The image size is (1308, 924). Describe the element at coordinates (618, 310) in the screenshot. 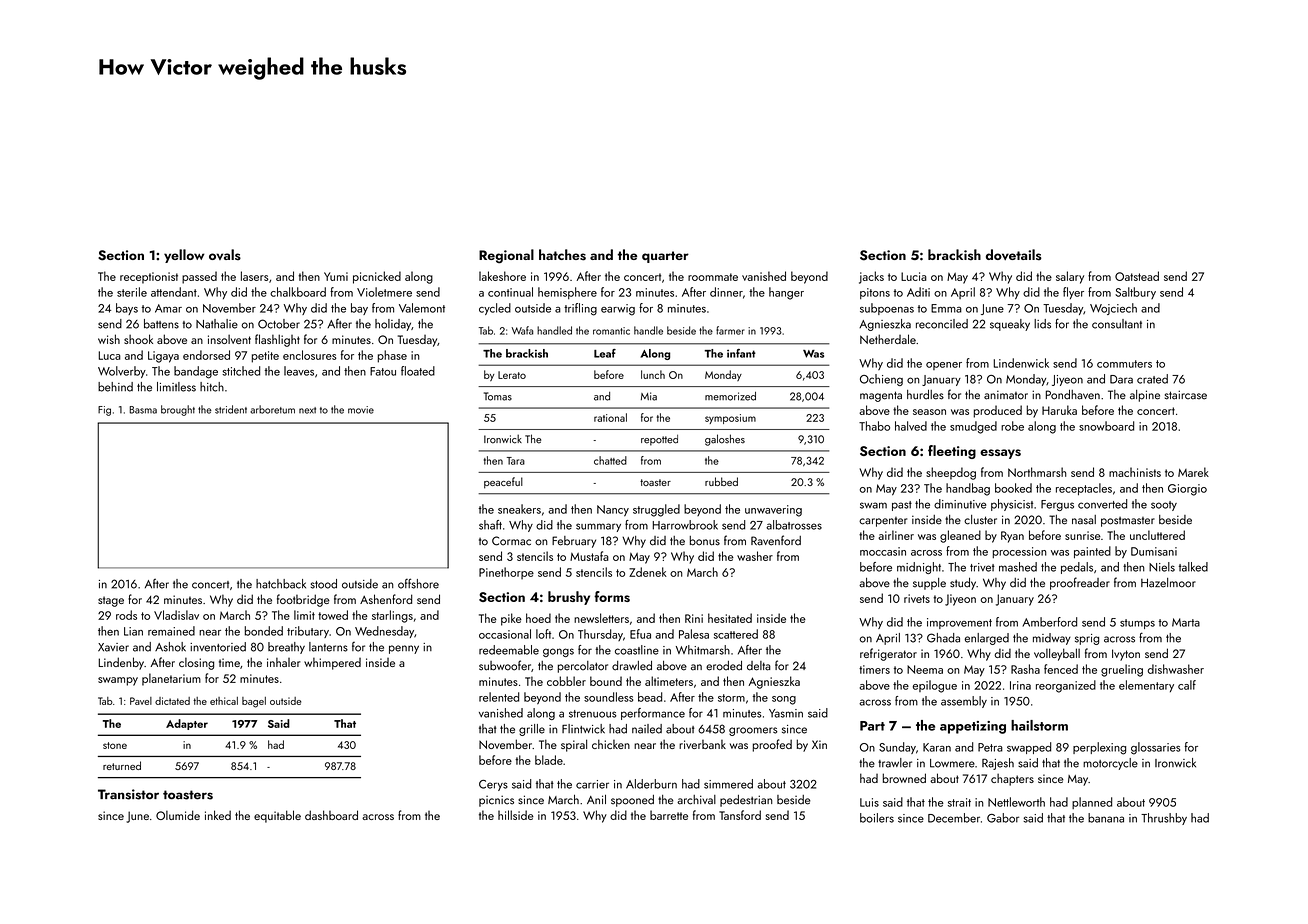

I see `earwig` at that location.
